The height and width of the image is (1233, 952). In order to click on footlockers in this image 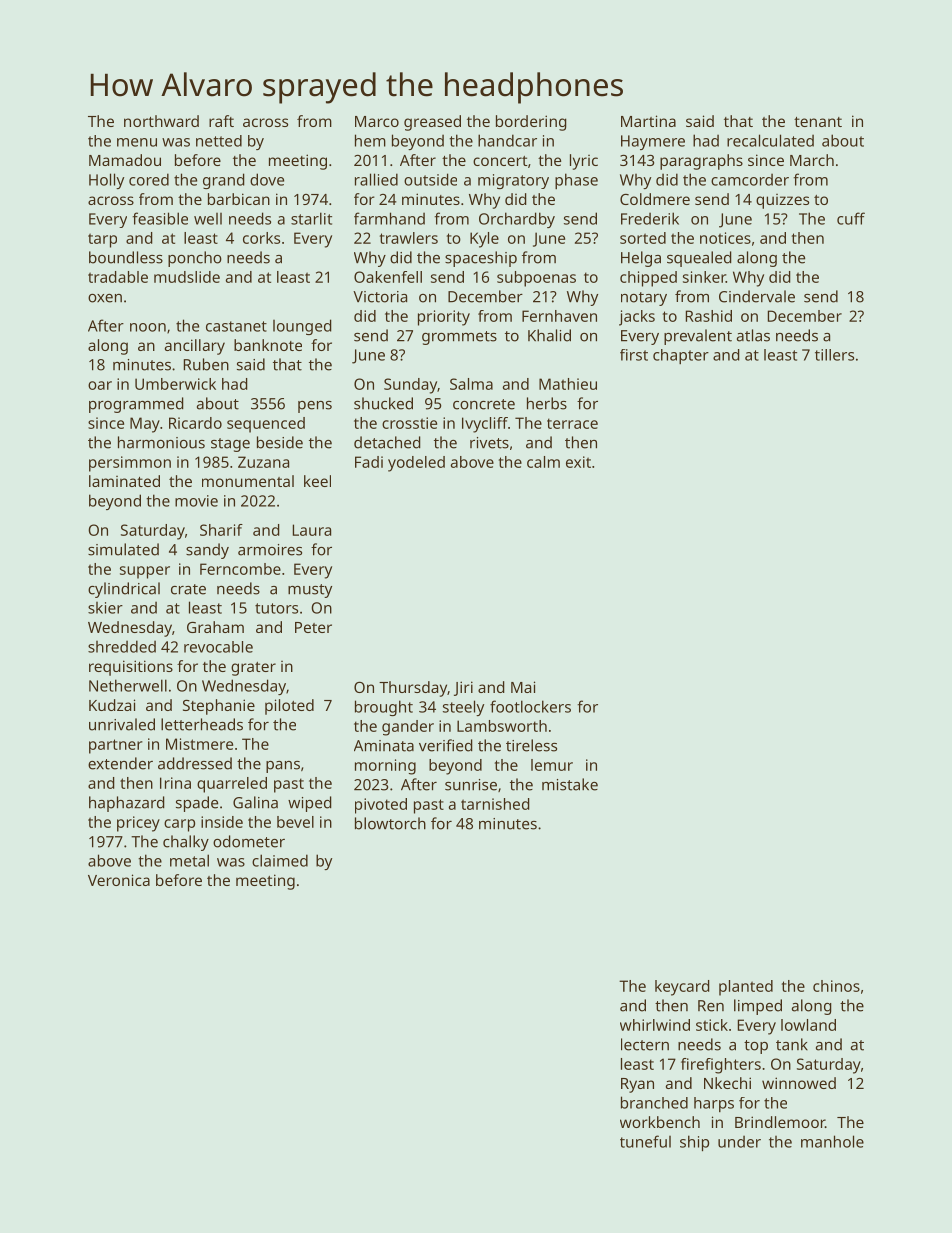, I will do `click(530, 706)`.
